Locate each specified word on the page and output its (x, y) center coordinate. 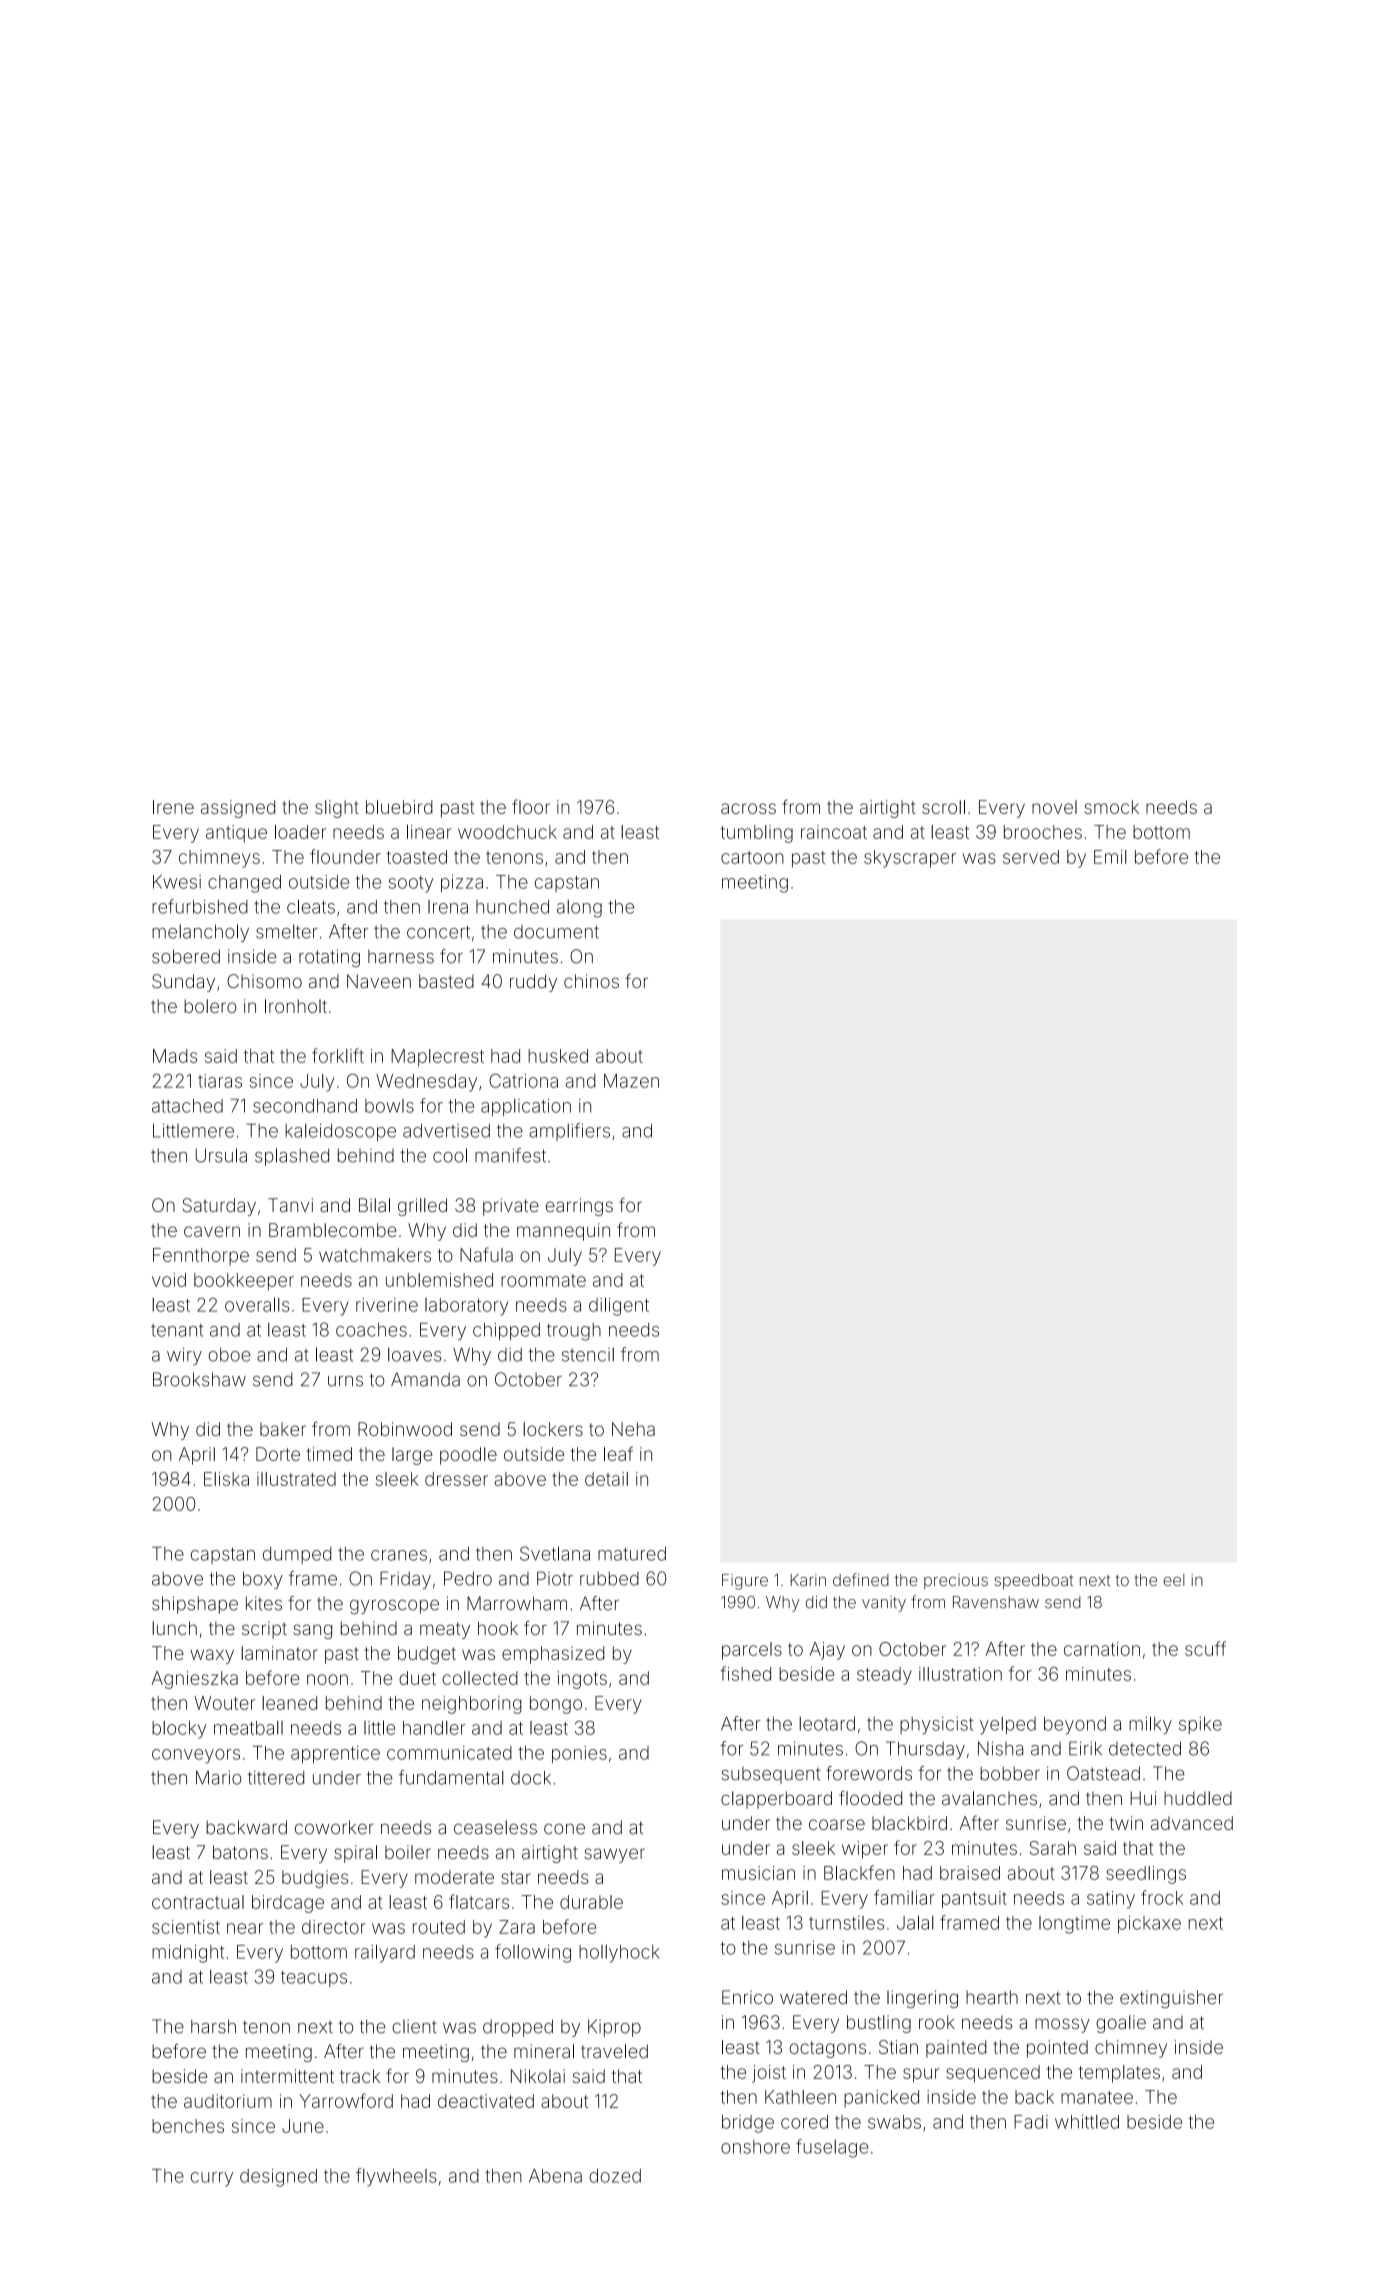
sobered (186, 956)
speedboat (1033, 1582)
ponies (579, 1754)
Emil (1110, 857)
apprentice (335, 1754)
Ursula (221, 1155)
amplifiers (569, 1132)
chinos (591, 981)
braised (970, 1873)
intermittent (287, 2076)
